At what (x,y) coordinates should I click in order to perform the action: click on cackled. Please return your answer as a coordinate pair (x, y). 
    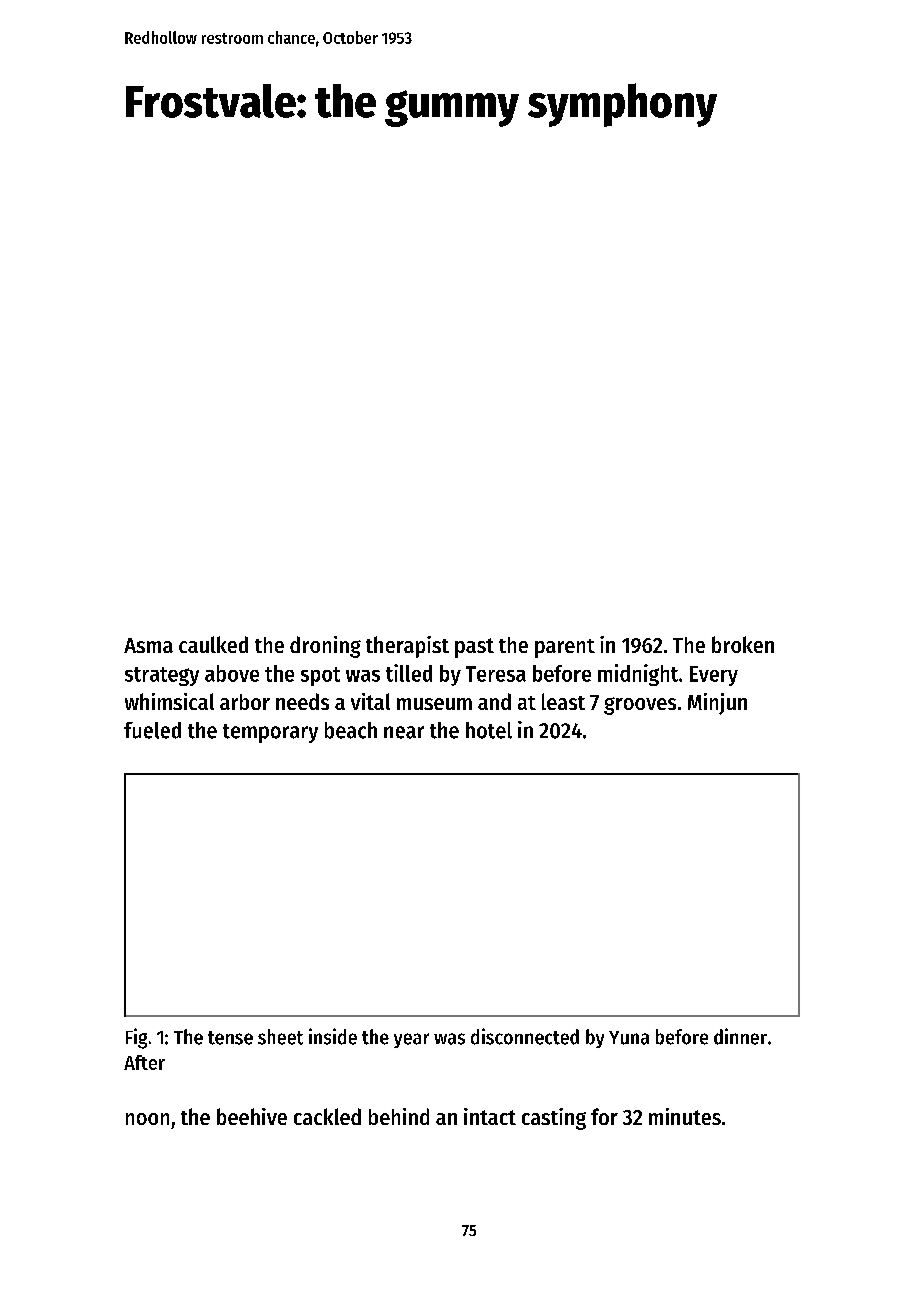
    Looking at the image, I should click on (327, 1116).
